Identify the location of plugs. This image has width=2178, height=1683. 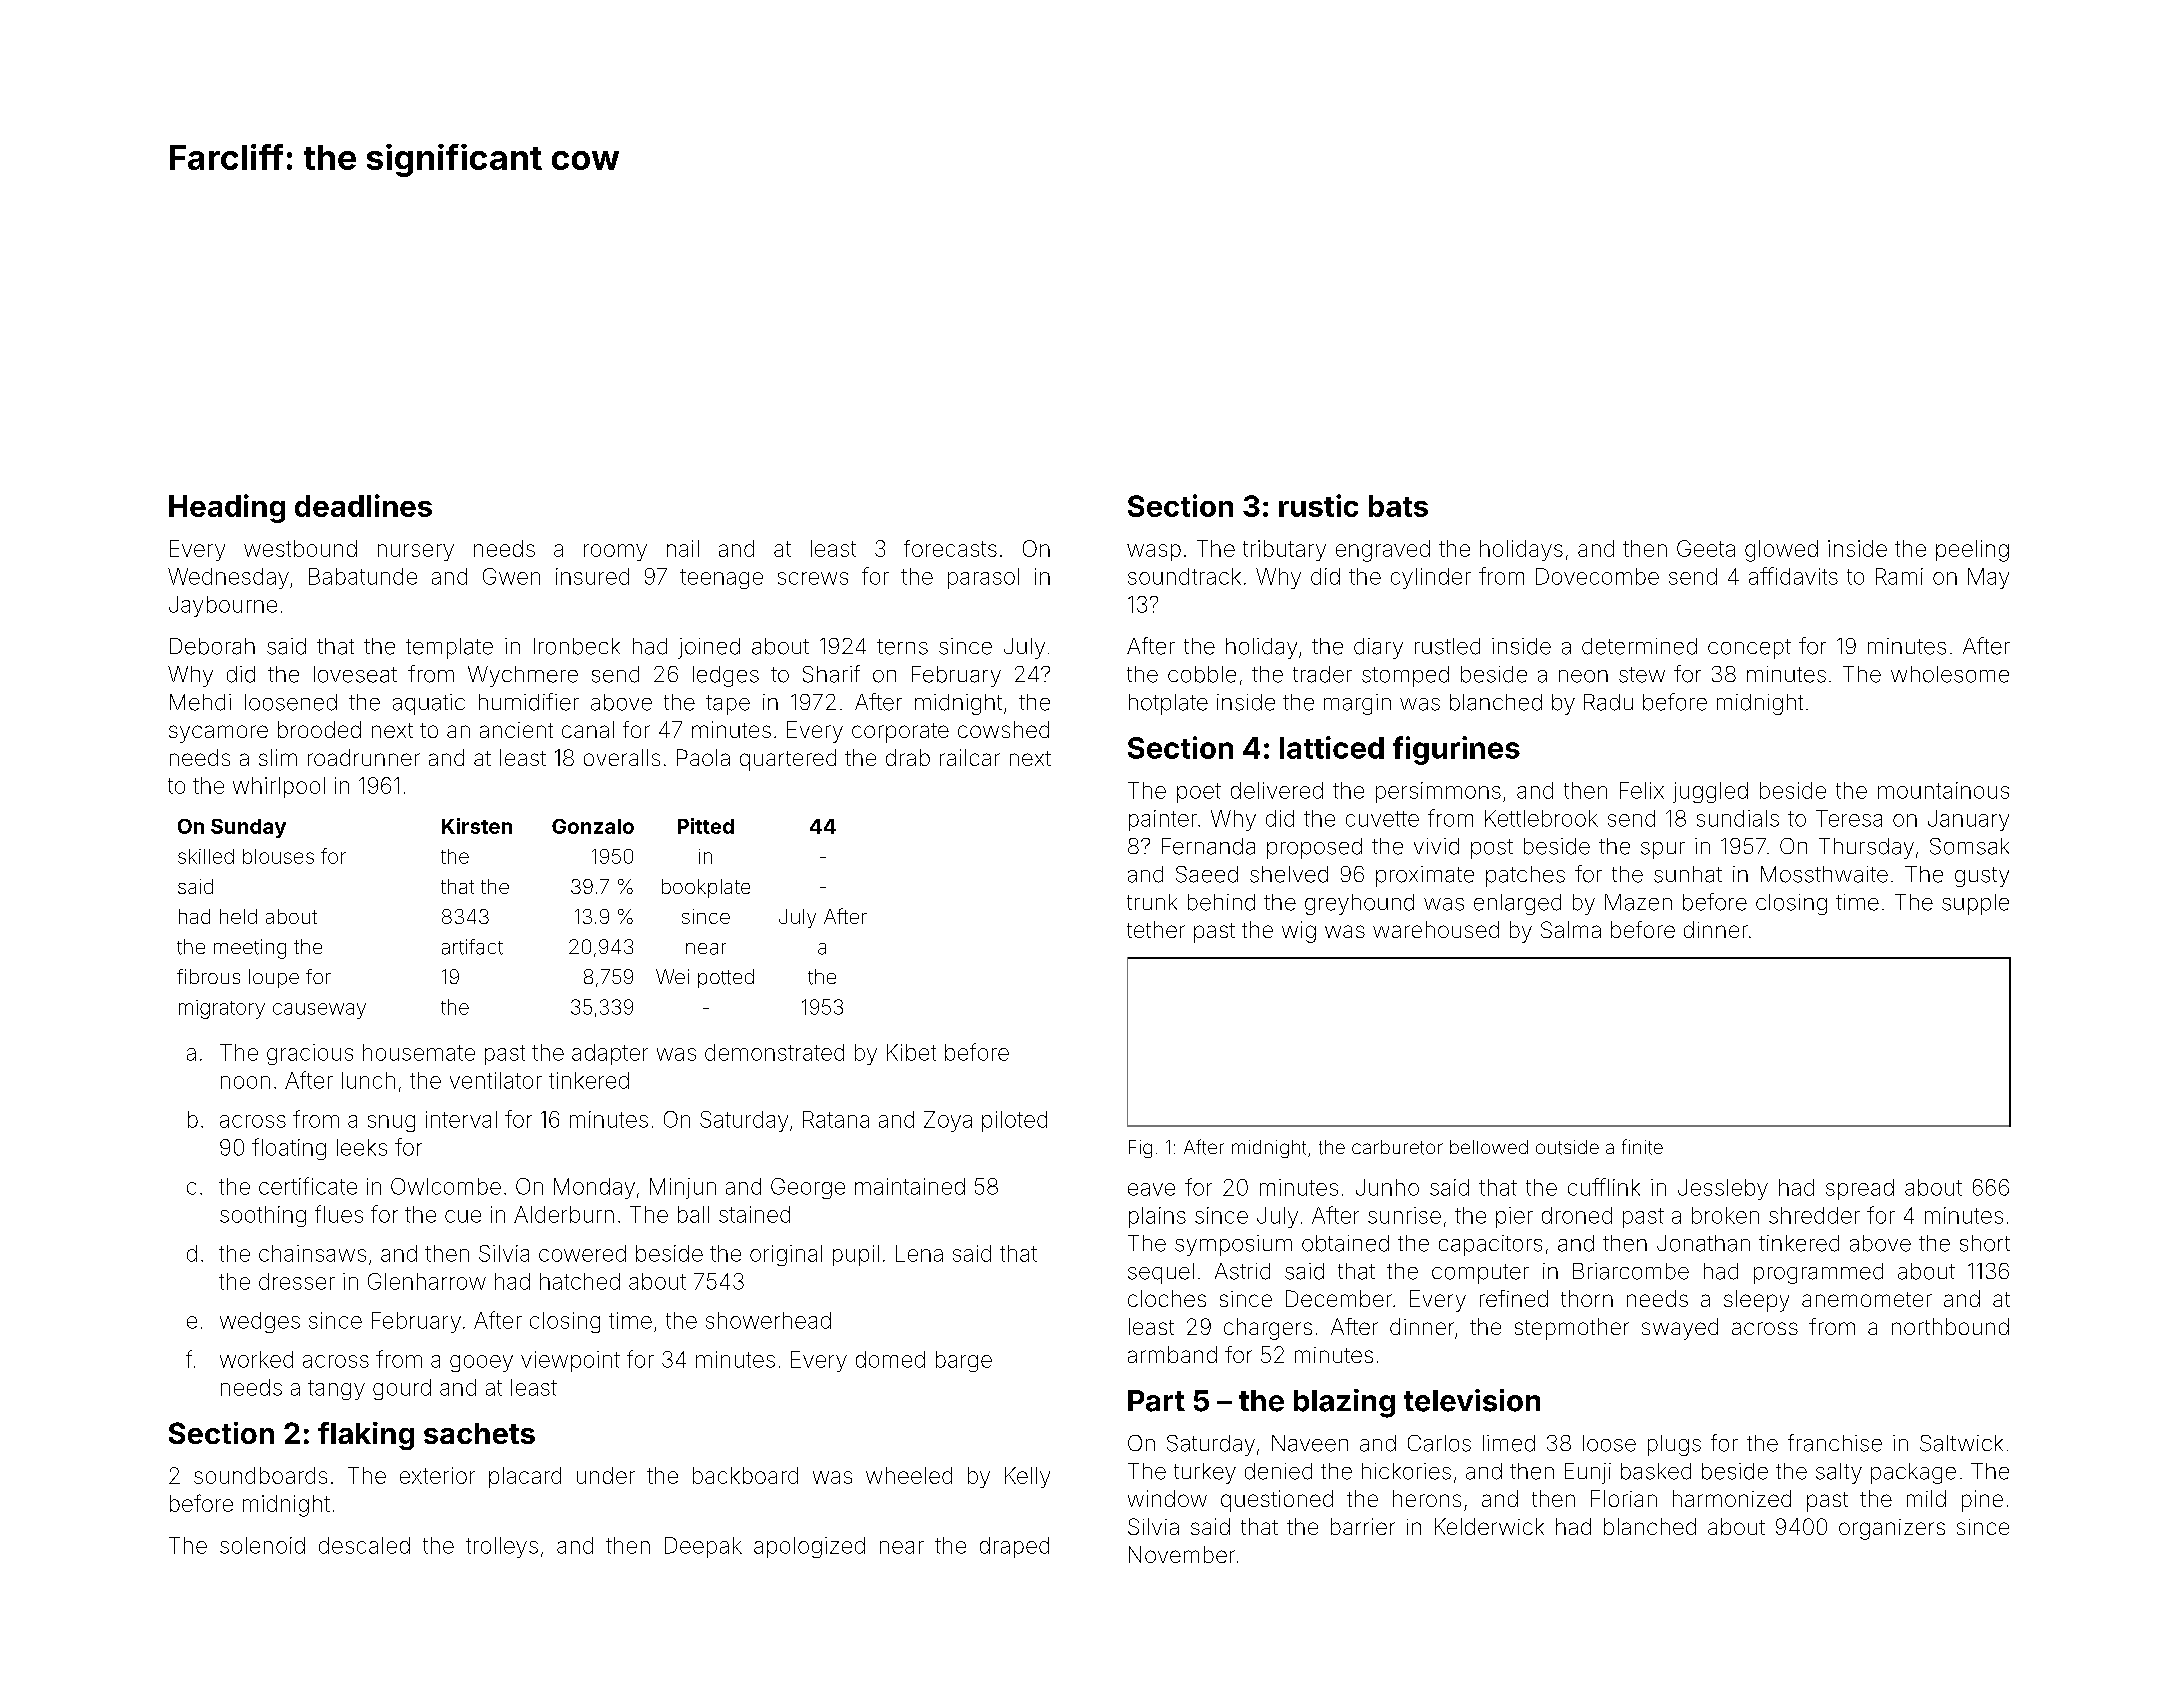
(1674, 1445).
